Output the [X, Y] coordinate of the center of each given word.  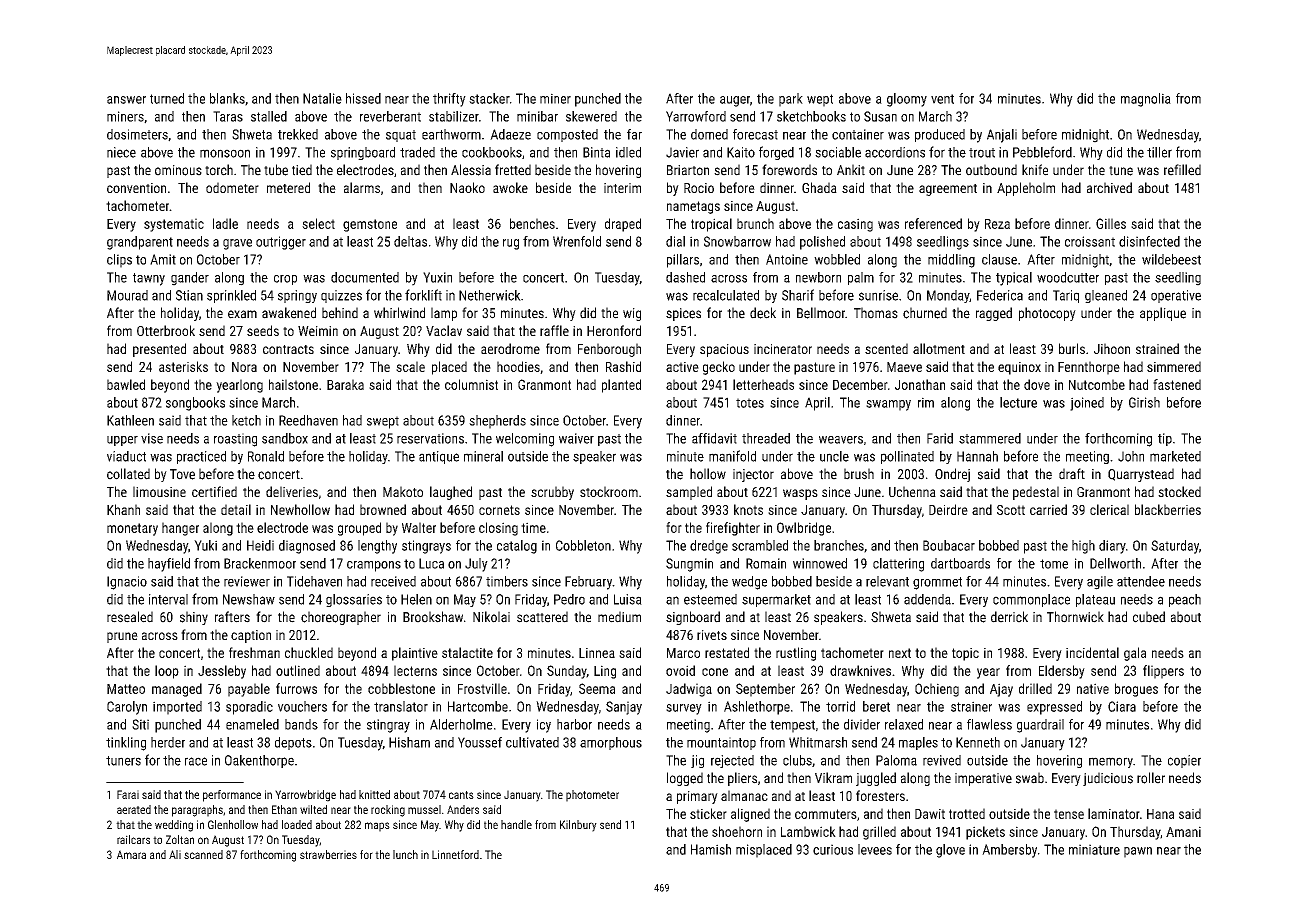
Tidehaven [314, 581]
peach [1185, 600]
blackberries [1168, 509]
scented [886, 348]
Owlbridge [804, 529]
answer [126, 100]
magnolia [1146, 100]
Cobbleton [583, 545]
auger [735, 101]
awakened [289, 313]
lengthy [377, 547]
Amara [131, 854]
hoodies [518, 366]
